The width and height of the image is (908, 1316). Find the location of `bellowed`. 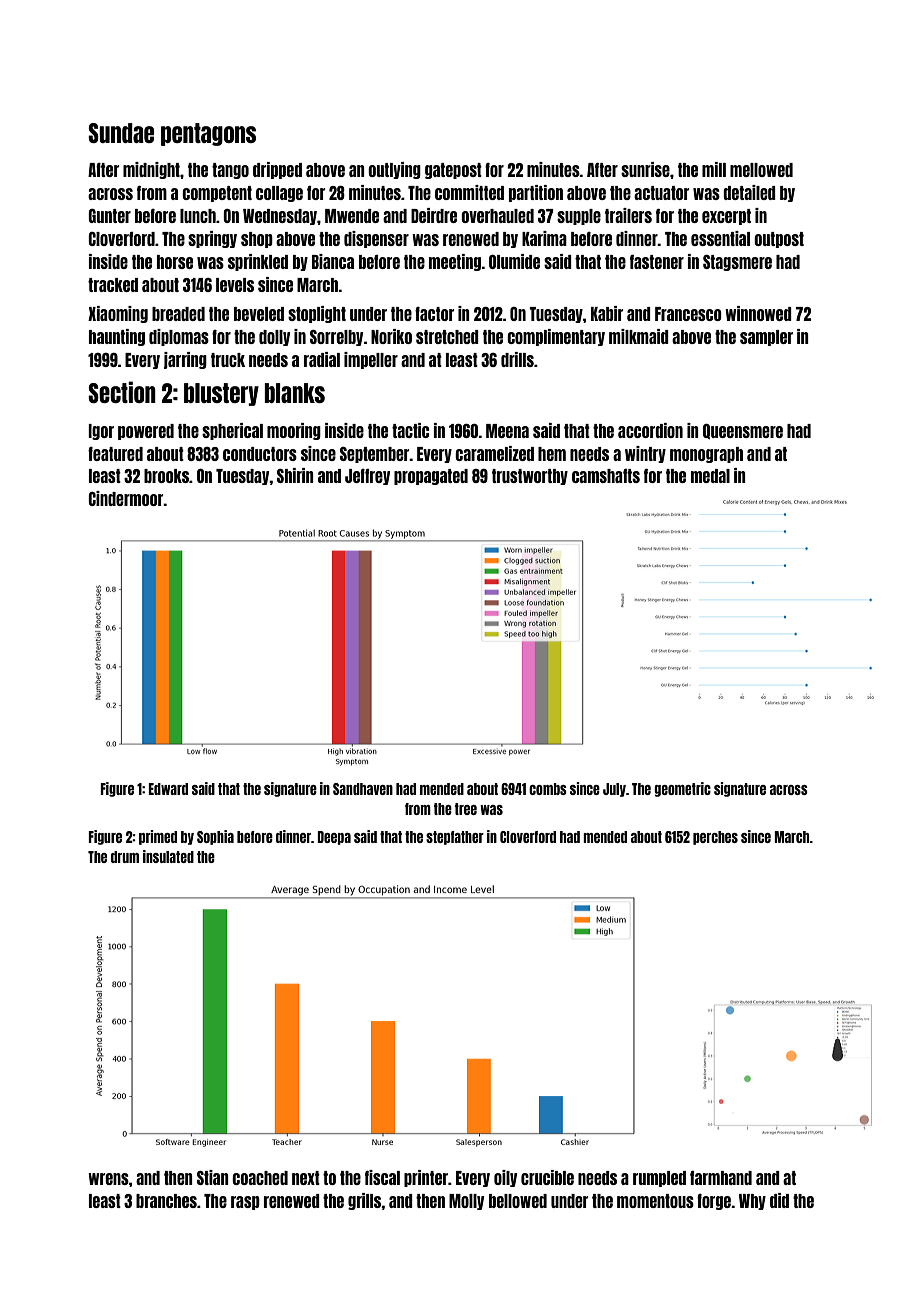

bellowed is located at coordinates (518, 1201).
